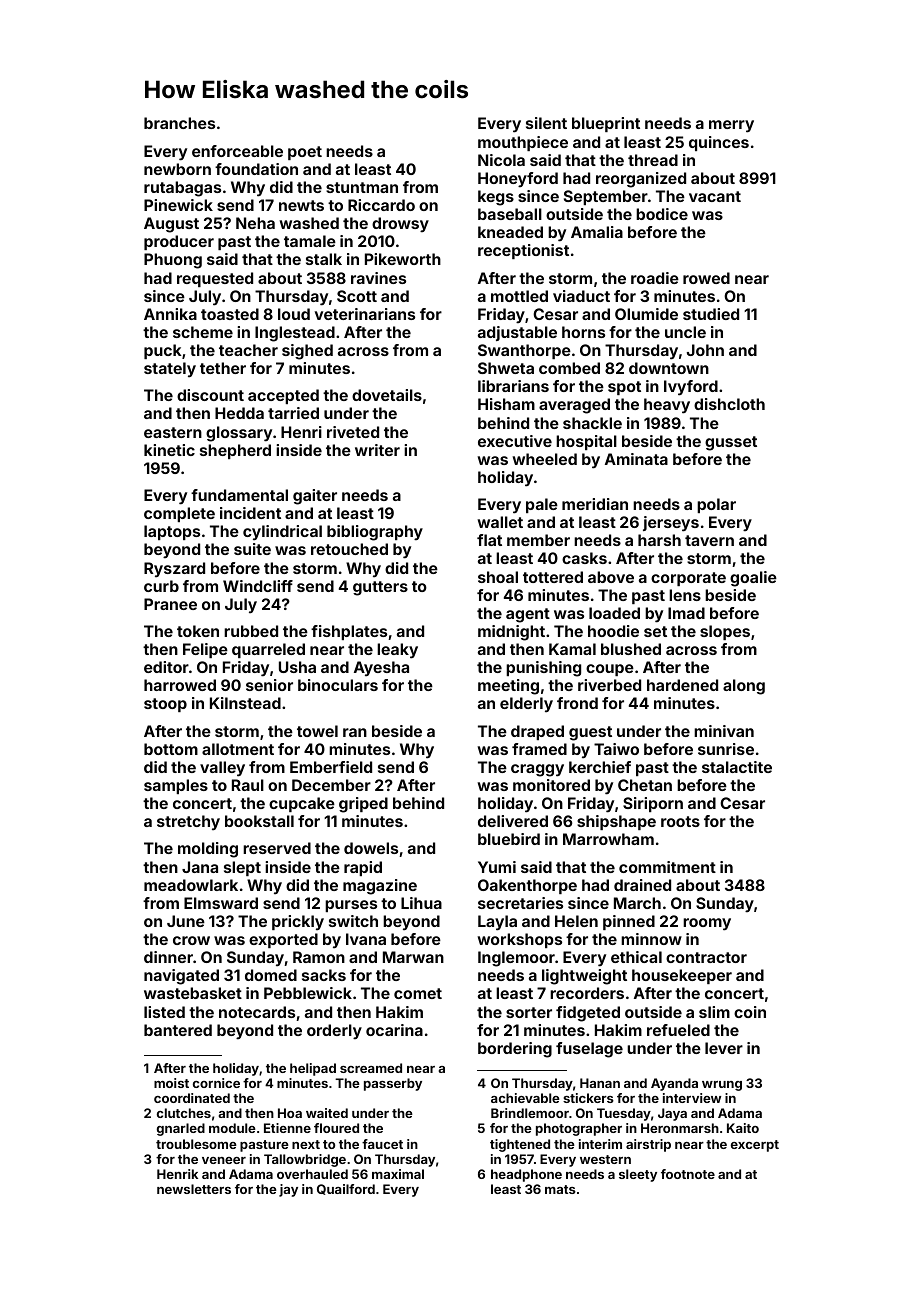 Image resolution: width=924 pixels, height=1314 pixels. I want to click on overhauled, so click(312, 1174).
